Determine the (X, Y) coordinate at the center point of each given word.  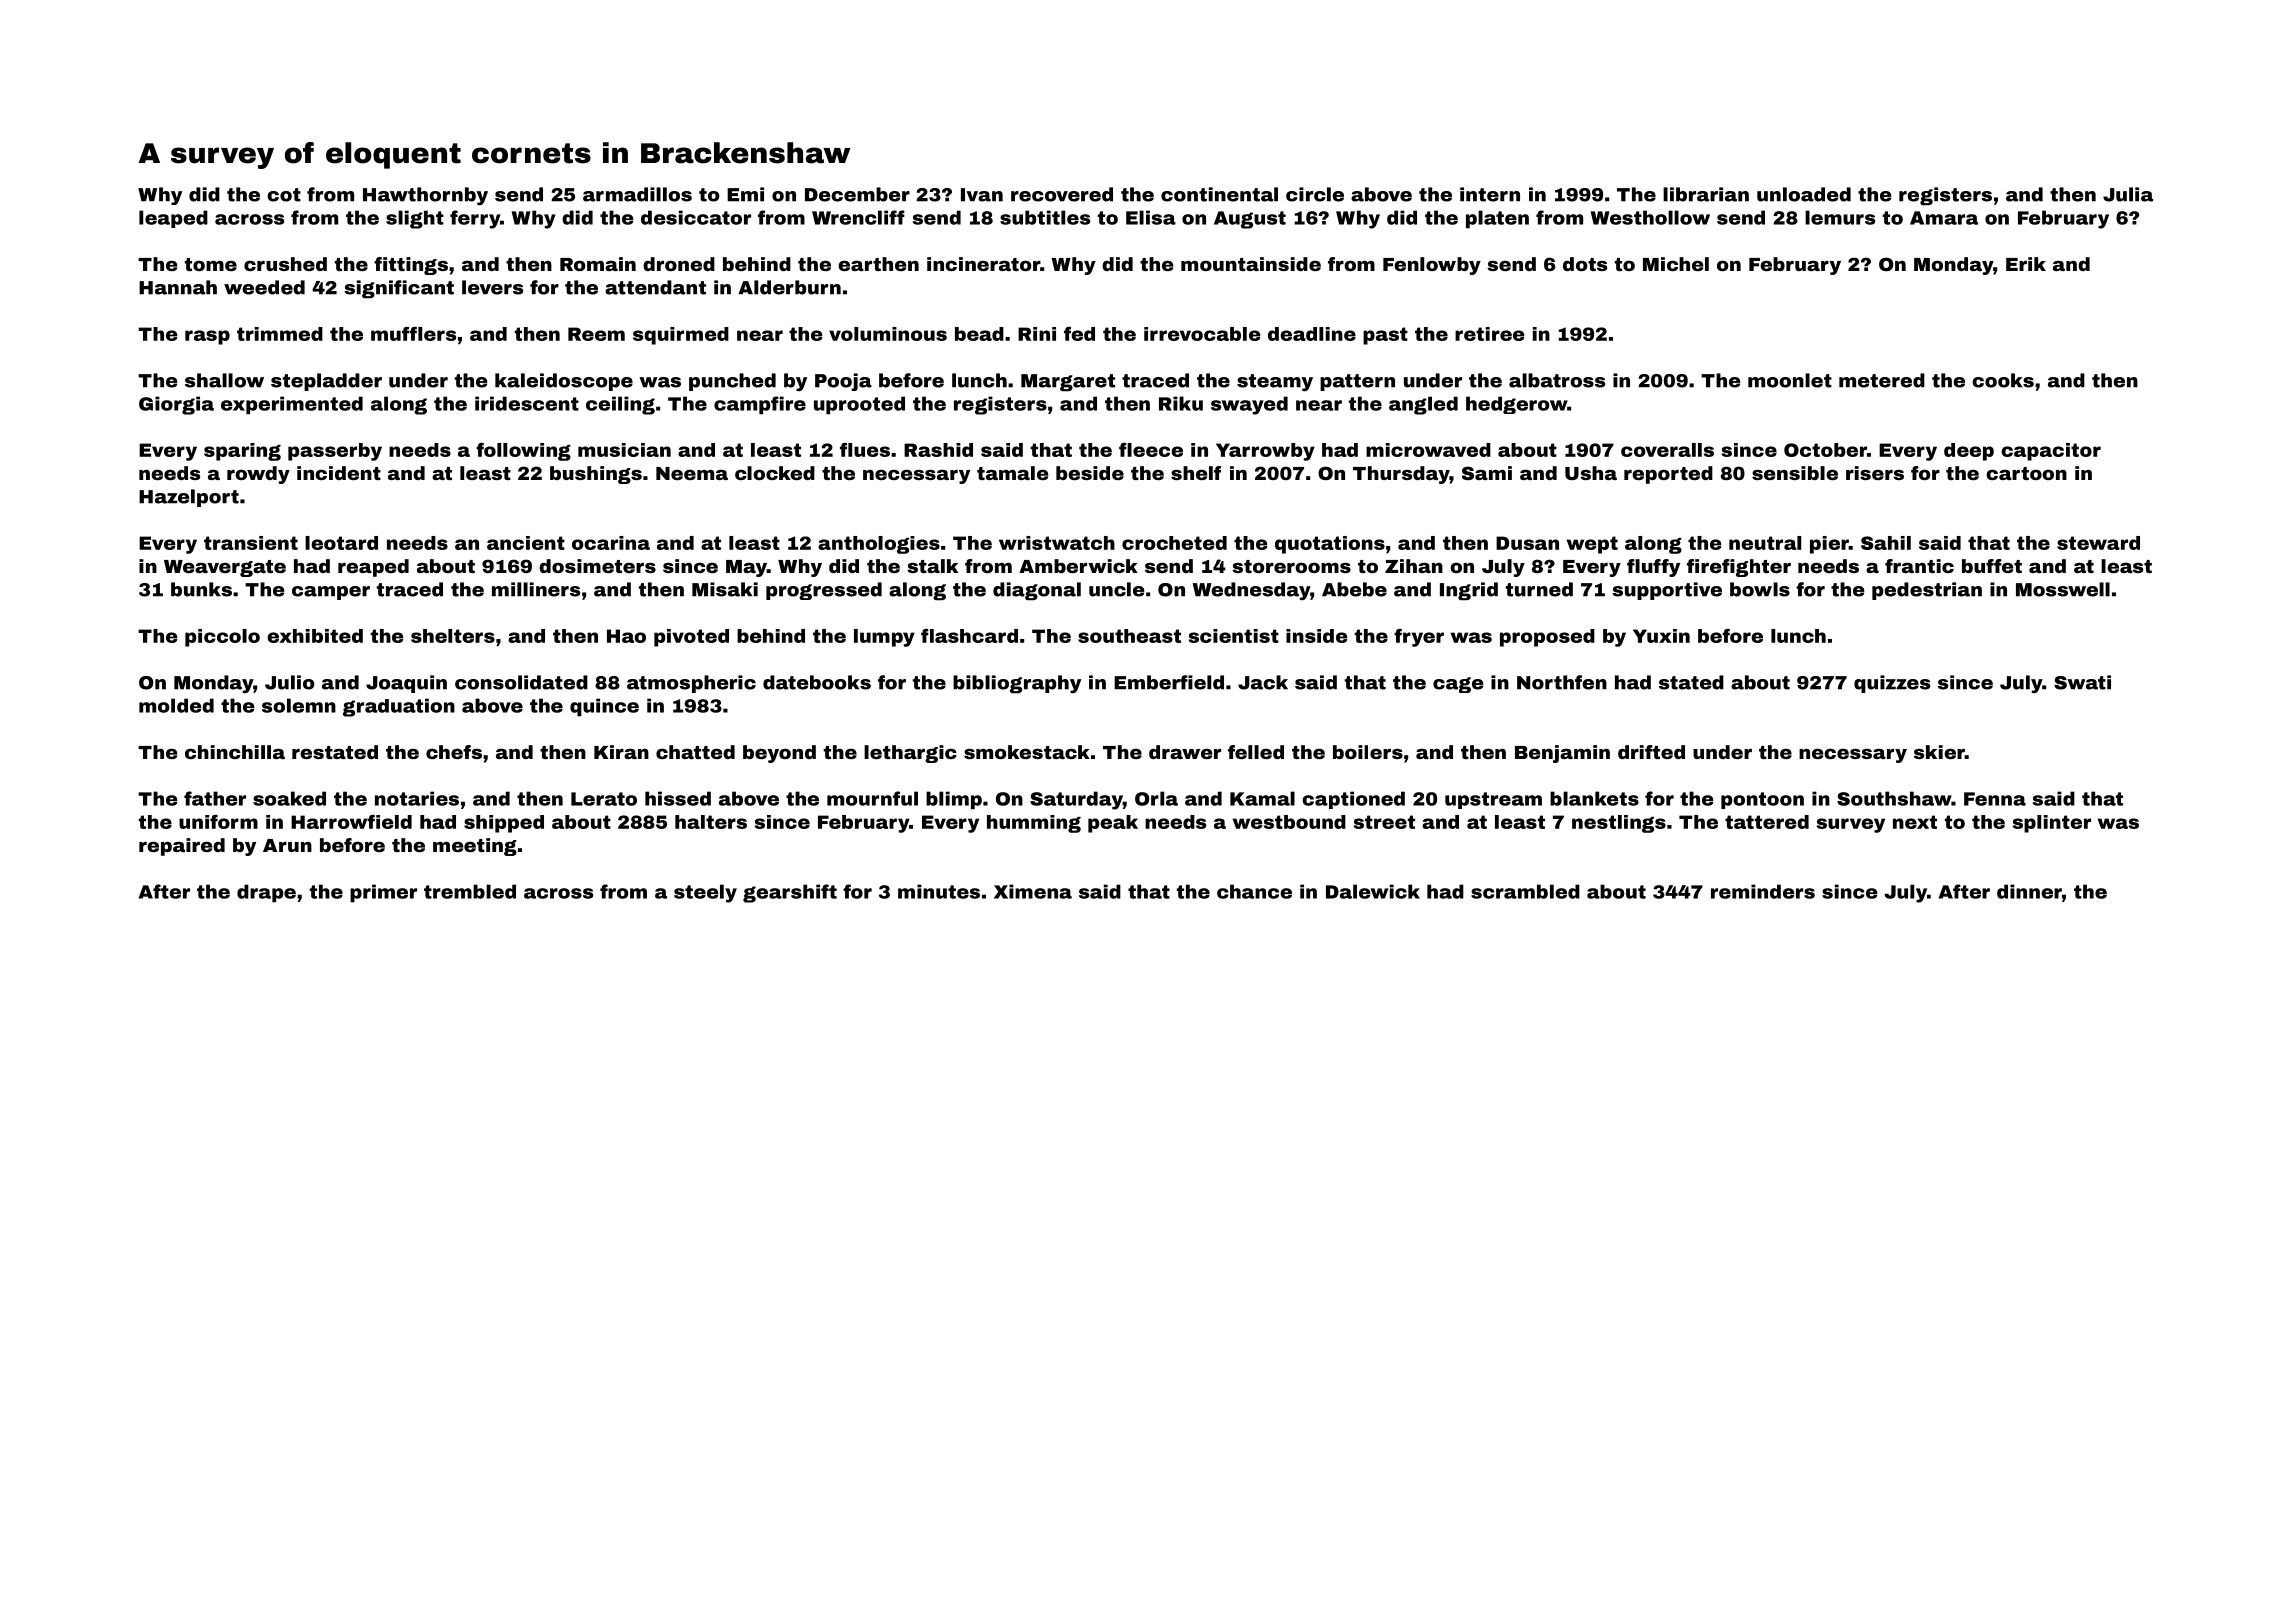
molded (176, 705)
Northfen (1562, 682)
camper (331, 593)
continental (1219, 194)
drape (266, 893)
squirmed (681, 336)
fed (1079, 334)
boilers (1368, 752)
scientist (1234, 636)
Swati (2082, 682)
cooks (2003, 380)
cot (284, 195)
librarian (1706, 194)
